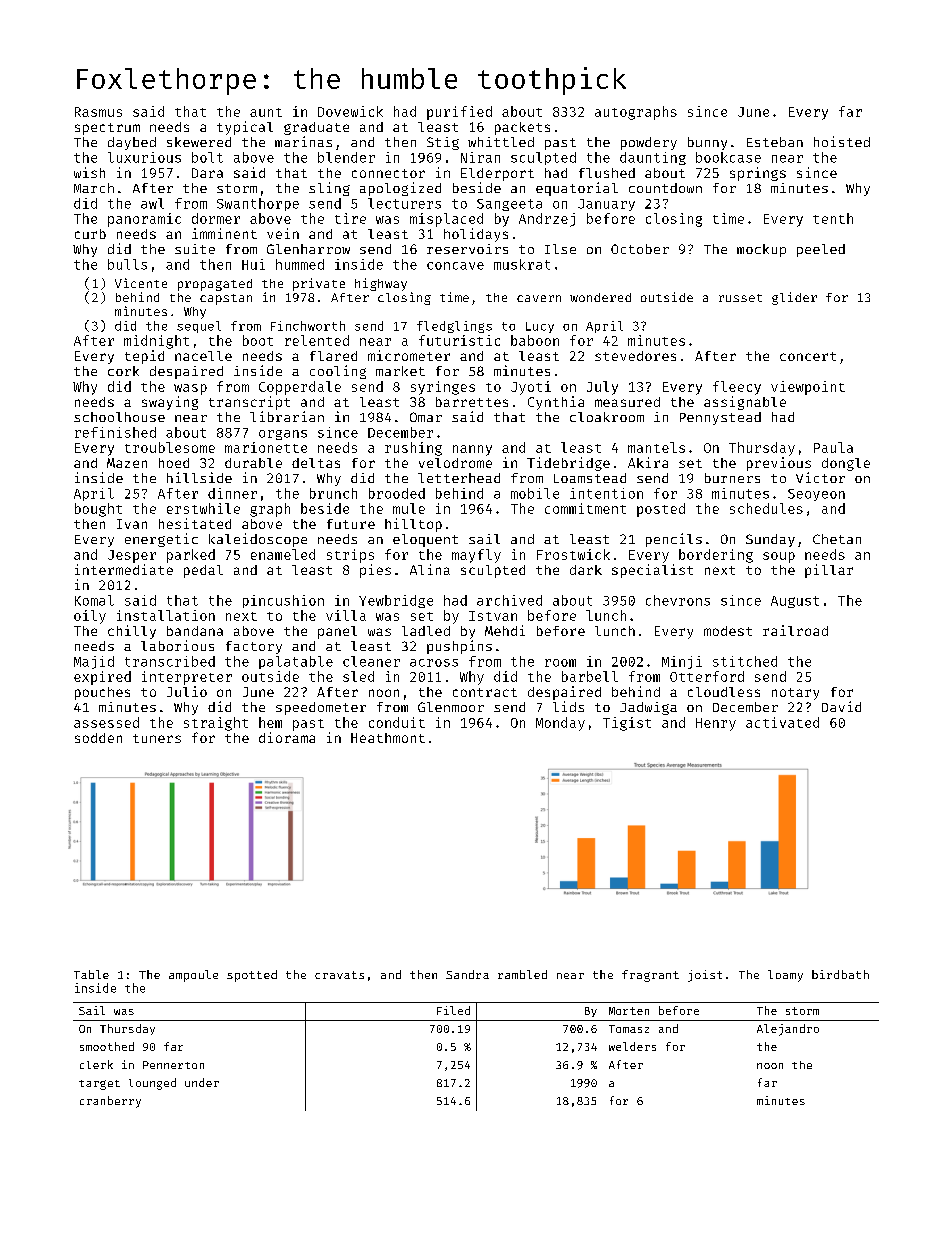 This document has width=952, height=1233. I want to click on Heathmont, so click(388, 738).
